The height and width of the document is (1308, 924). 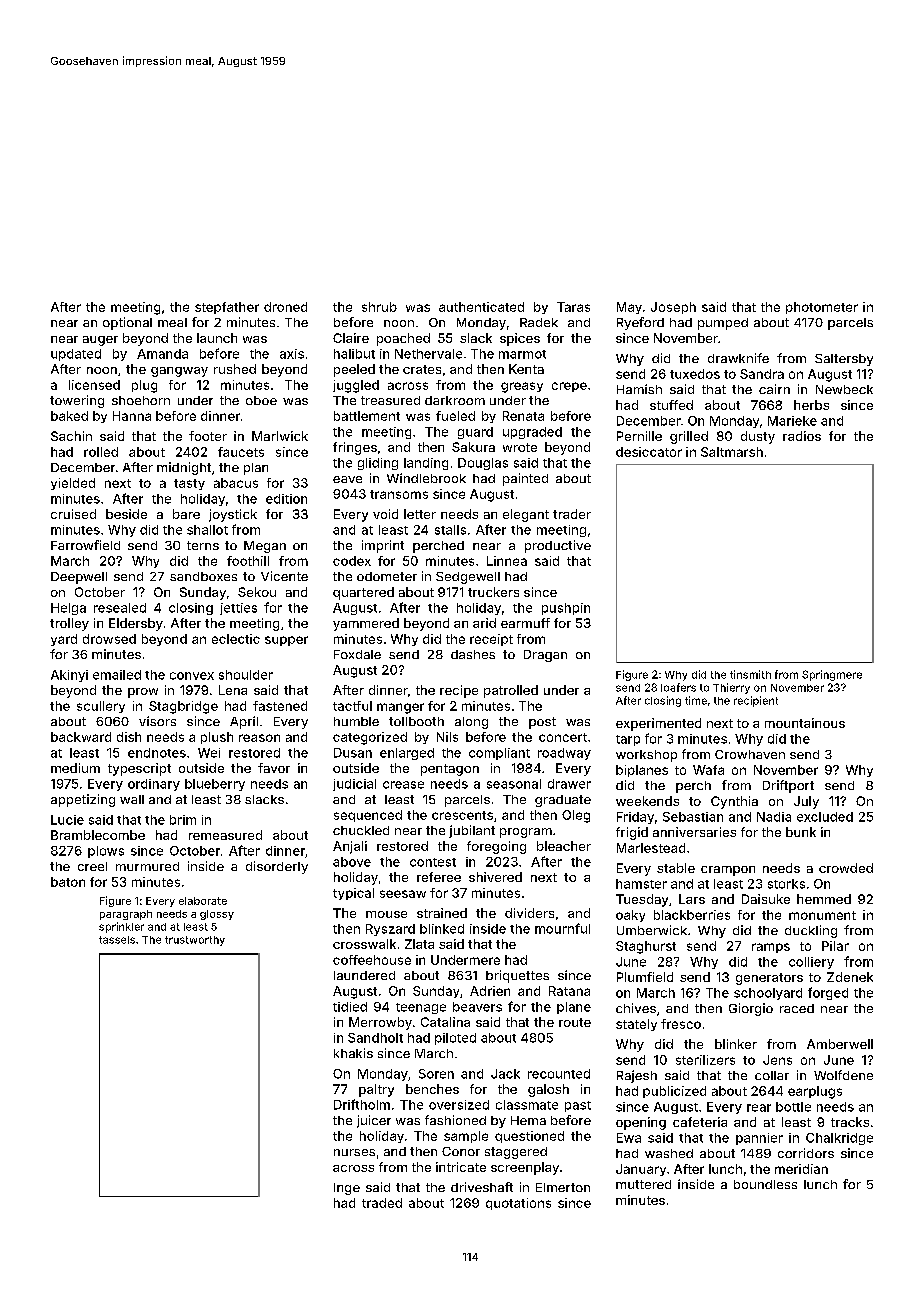 What do you see at coordinates (136, 624) in the document?
I see `Eldersby` at bounding box center [136, 624].
